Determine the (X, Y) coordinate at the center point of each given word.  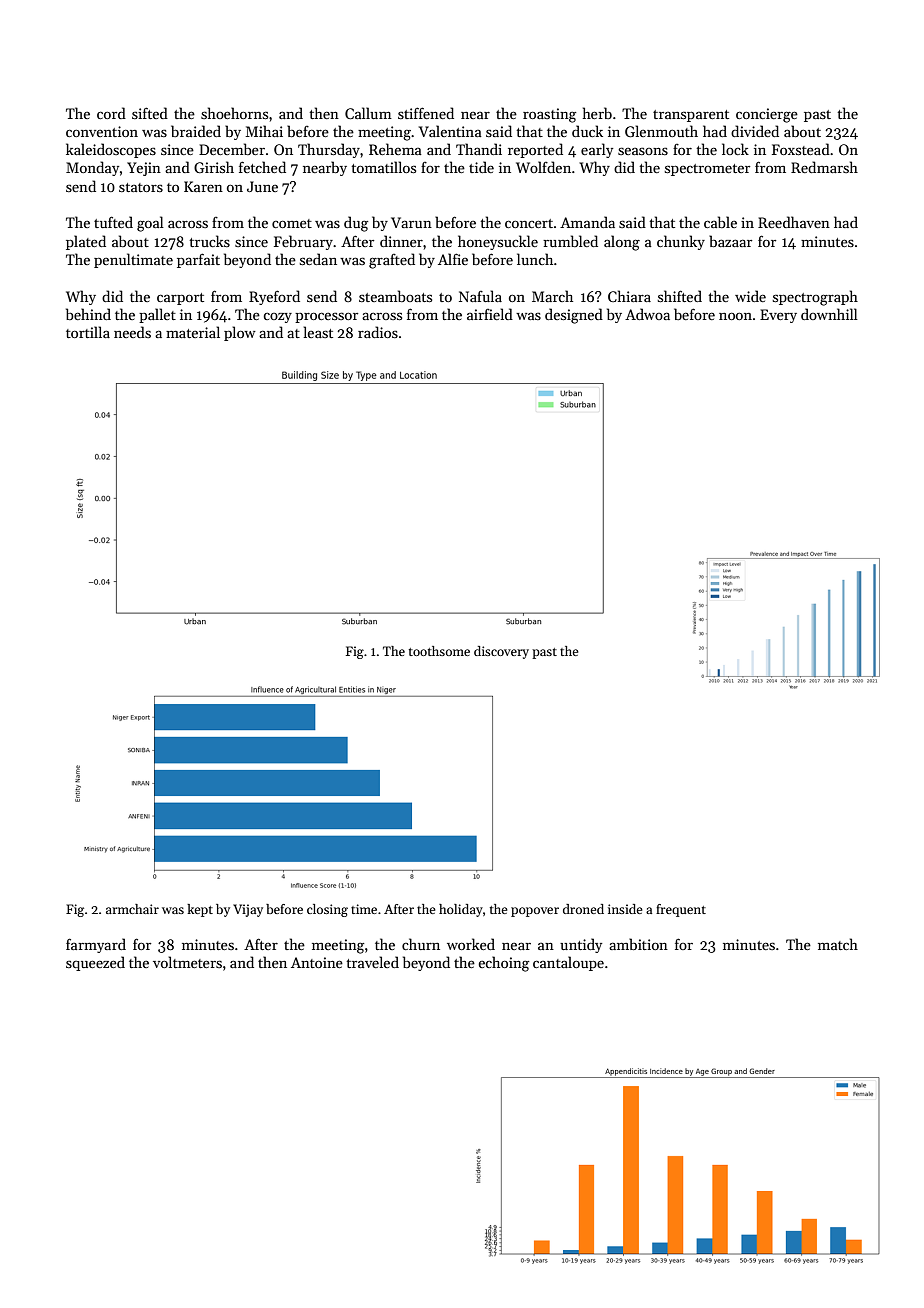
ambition (638, 944)
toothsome (439, 651)
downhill (829, 314)
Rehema (395, 149)
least (318, 332)
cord (111, 113)
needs (132, 332)
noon (735, 316)
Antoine (317, 962)
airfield (490, 314)
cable (720, 222)
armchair (132, 909)
